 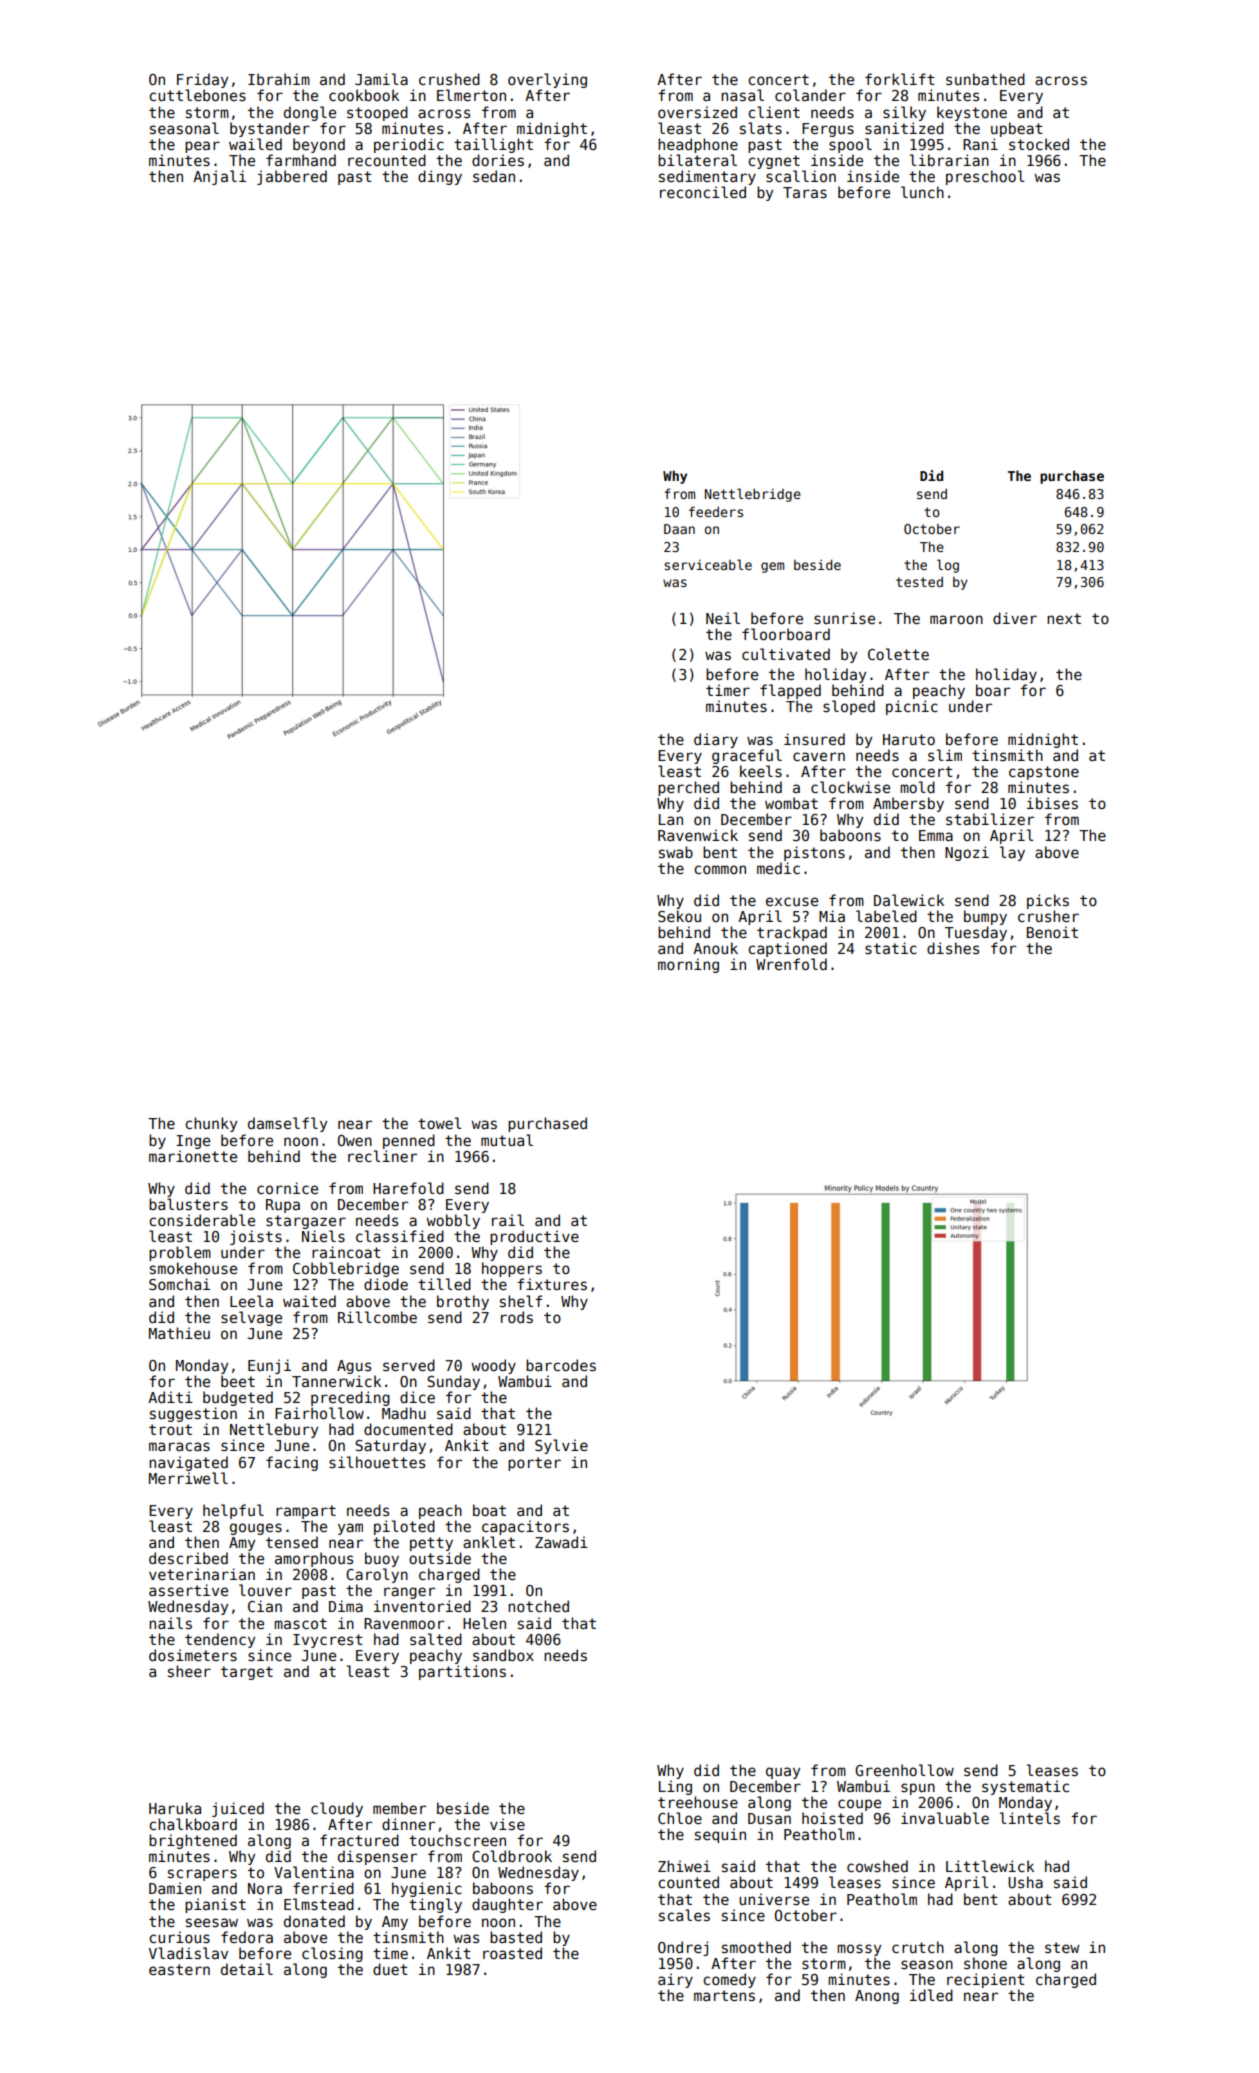 What do you see at coordinates (399, 1808) in the screenshot?
I see `member` at bounding box center [399, 1808].
